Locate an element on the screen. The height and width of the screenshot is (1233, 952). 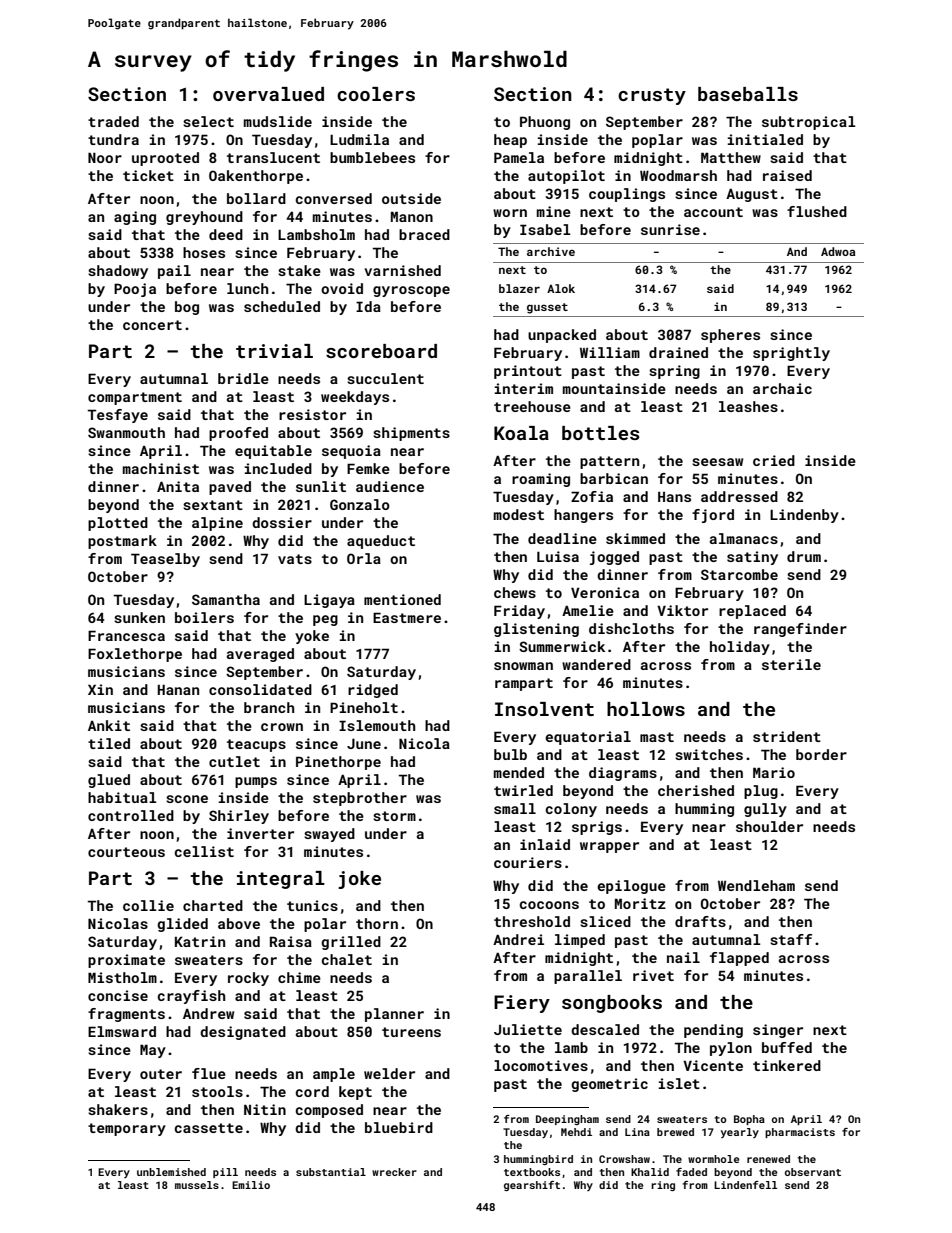
collie is located at coordinates (148, 905).
